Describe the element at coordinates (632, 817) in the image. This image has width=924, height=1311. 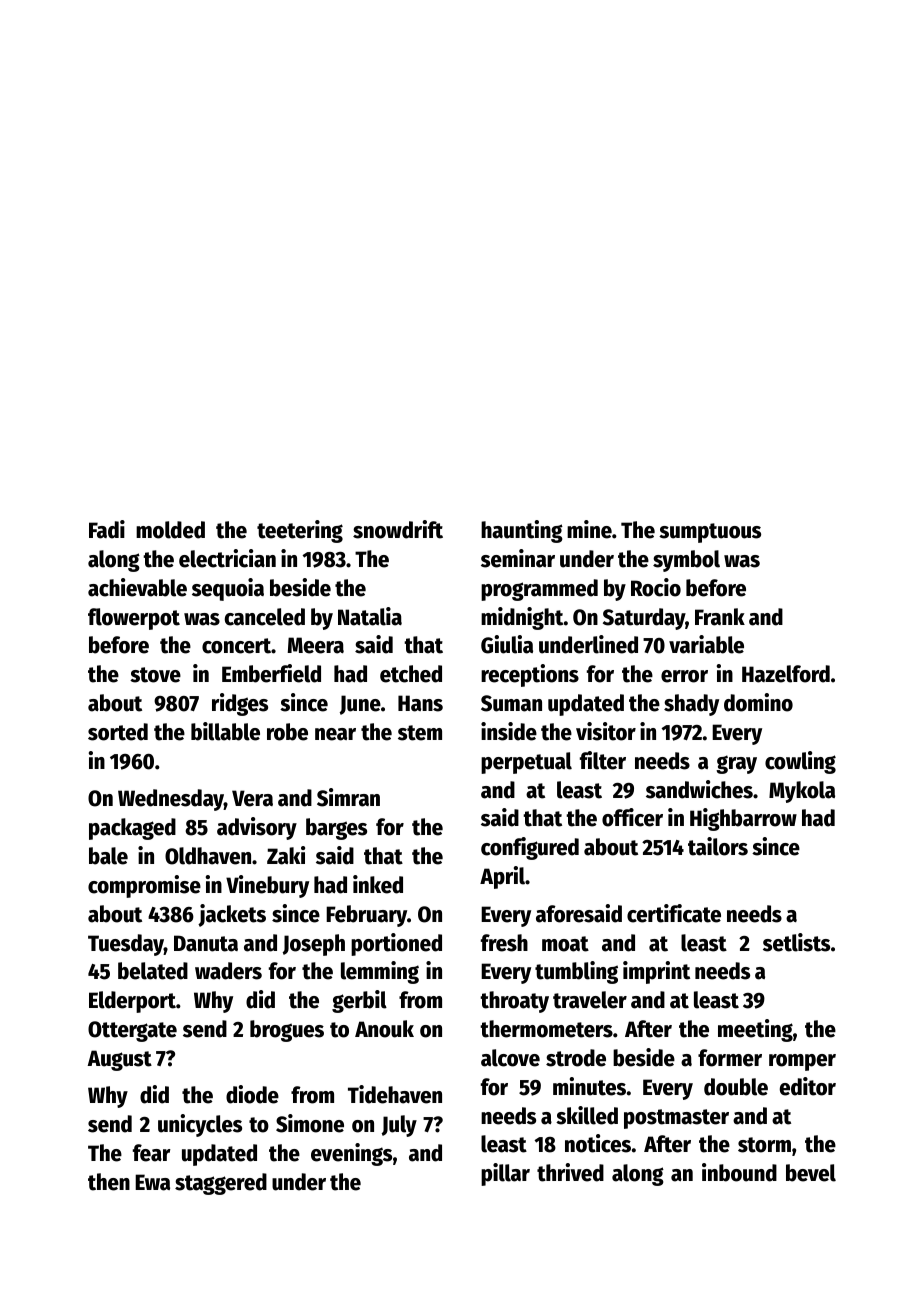
I see `officer` at that location.
